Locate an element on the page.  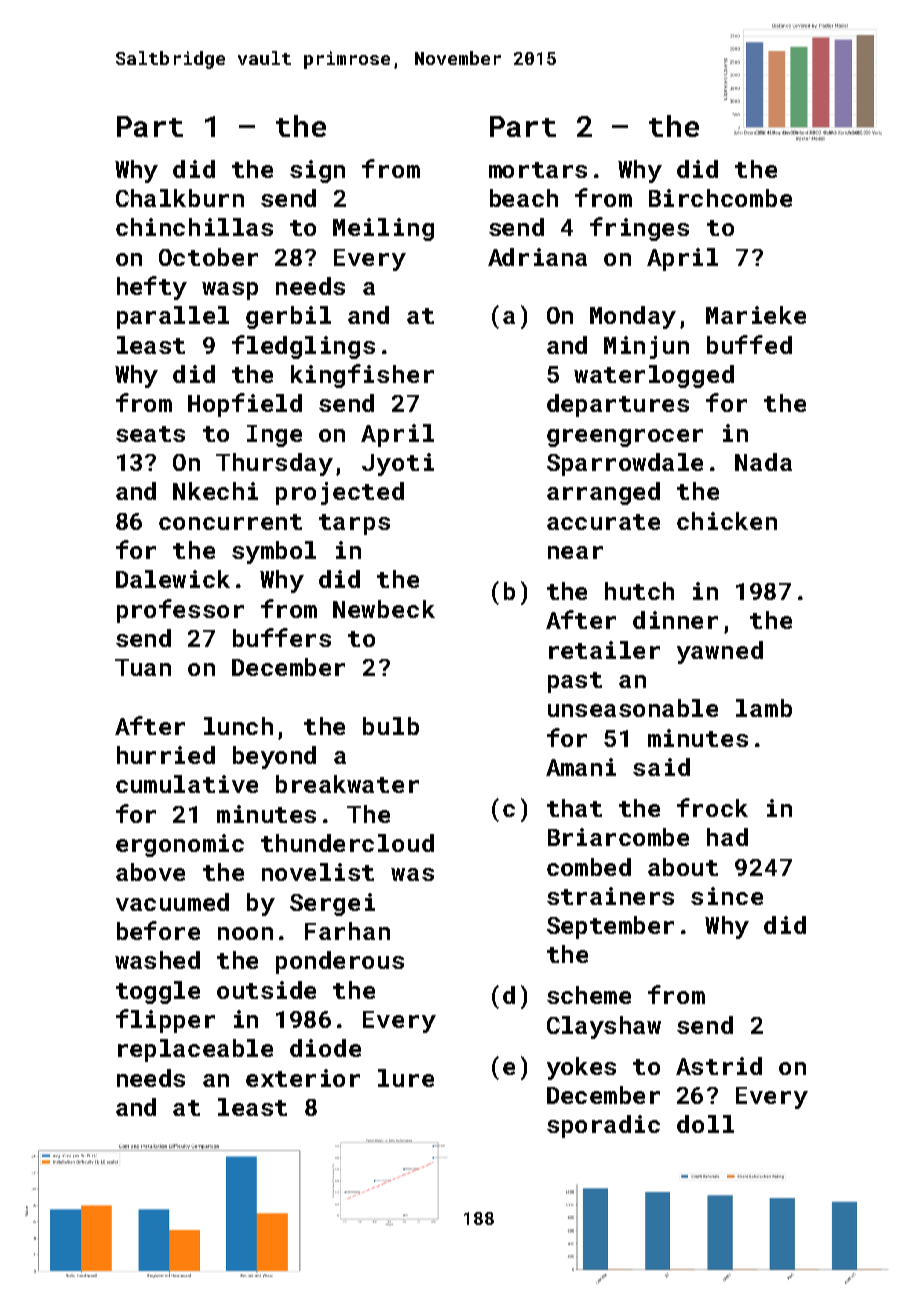
Birchcombe is located at coordinates (720, 198).
